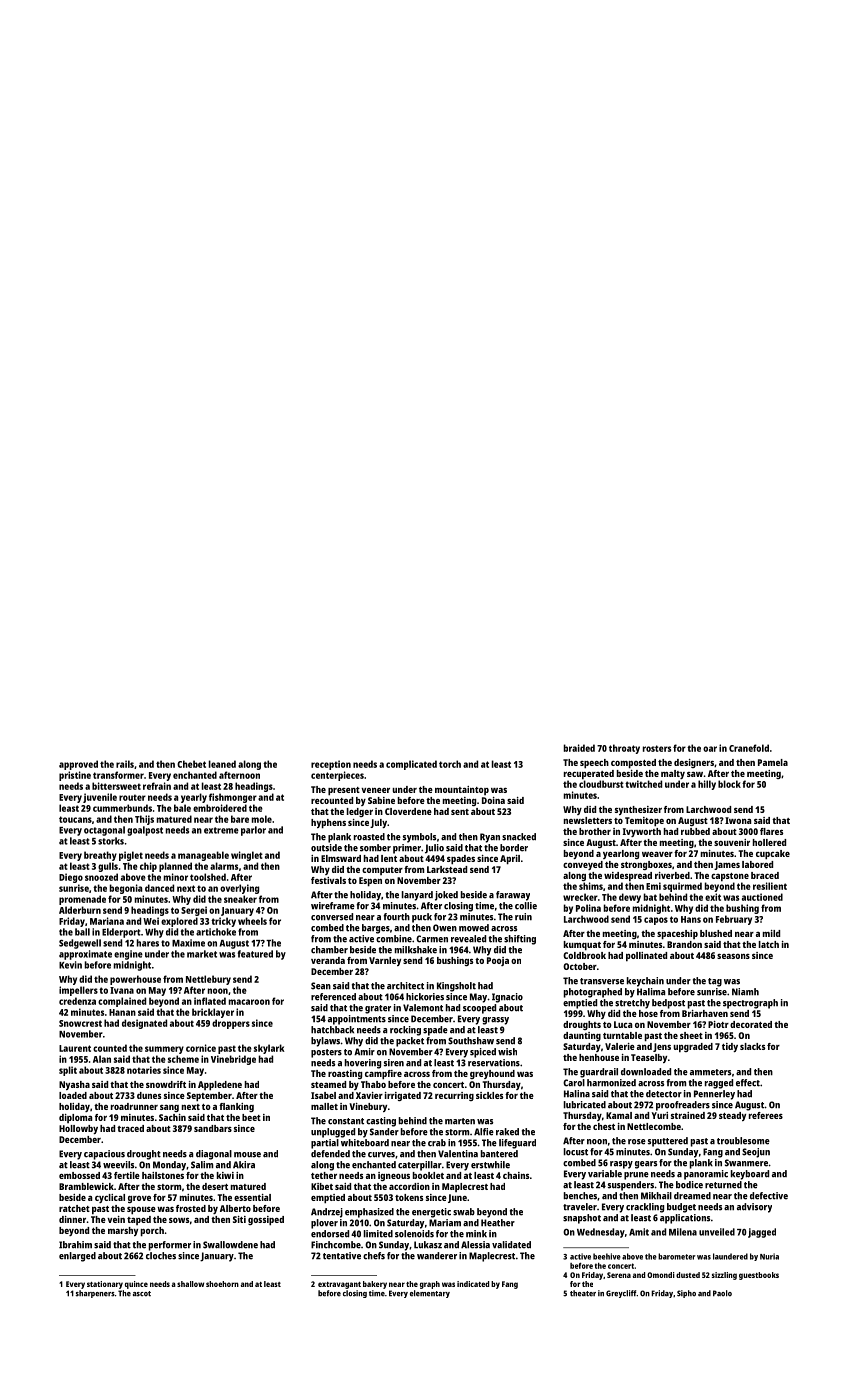 Image resolution: width=849 pixels, height=1400 pixels. I want to click on Xavier, so click(369, 1095).
